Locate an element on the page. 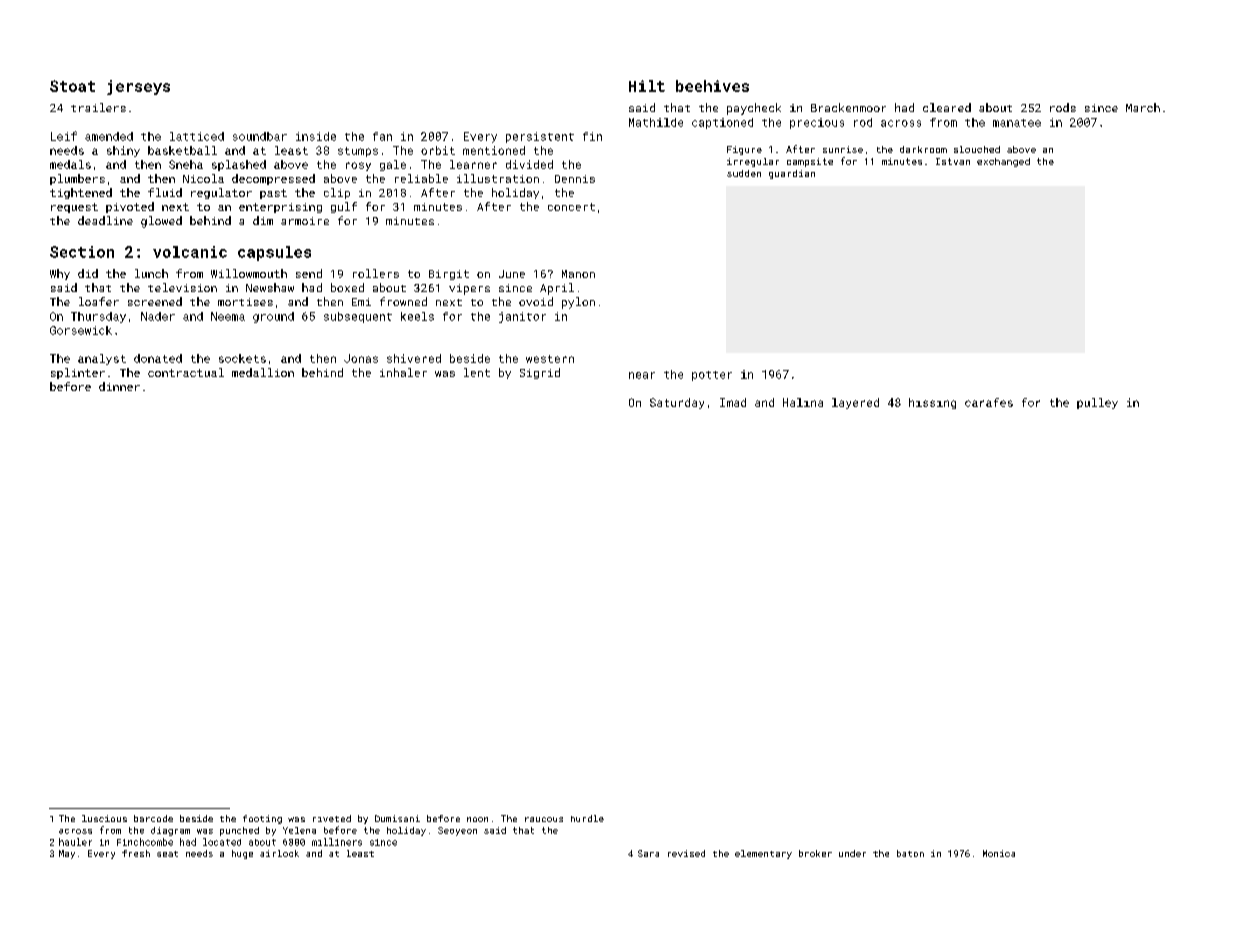  Monica is located at coordinates (999, 853).
